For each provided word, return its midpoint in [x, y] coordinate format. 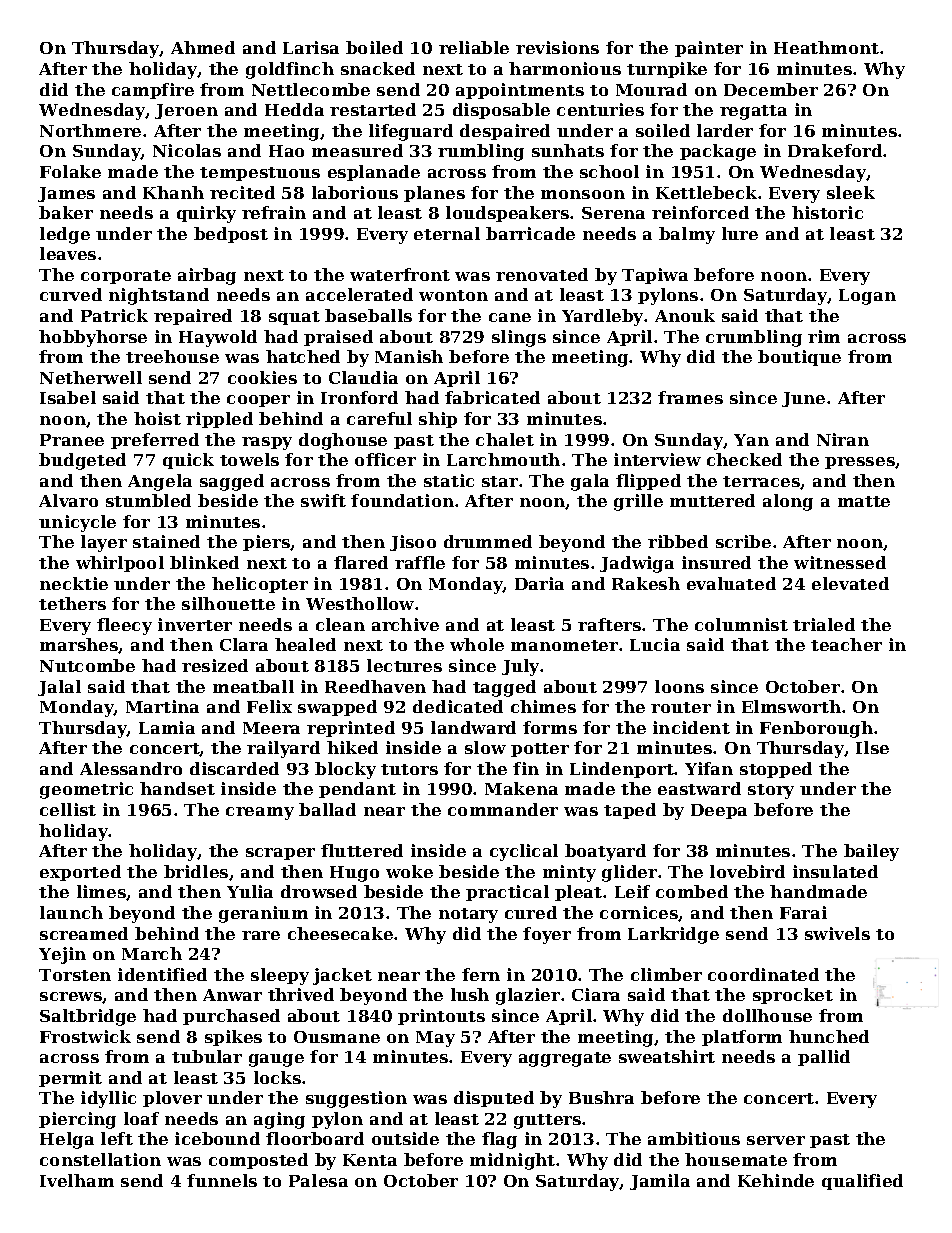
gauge [276, 1060]
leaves [68, 253]
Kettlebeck [706, 192]
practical [507, 893]
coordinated [763, 974]
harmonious [565, 68]
